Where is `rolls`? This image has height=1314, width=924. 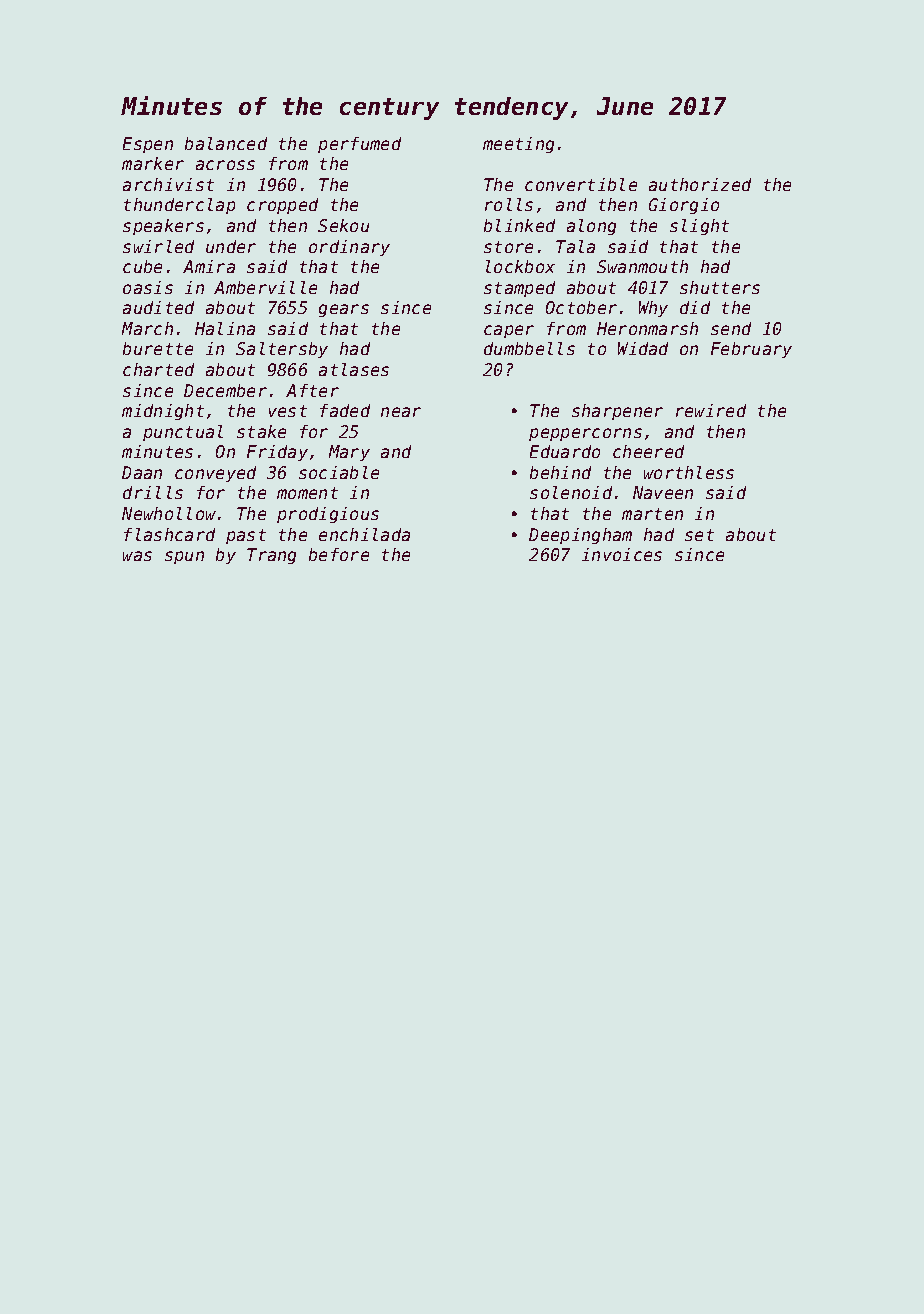 rolls is located at coordinates (509, 204).
